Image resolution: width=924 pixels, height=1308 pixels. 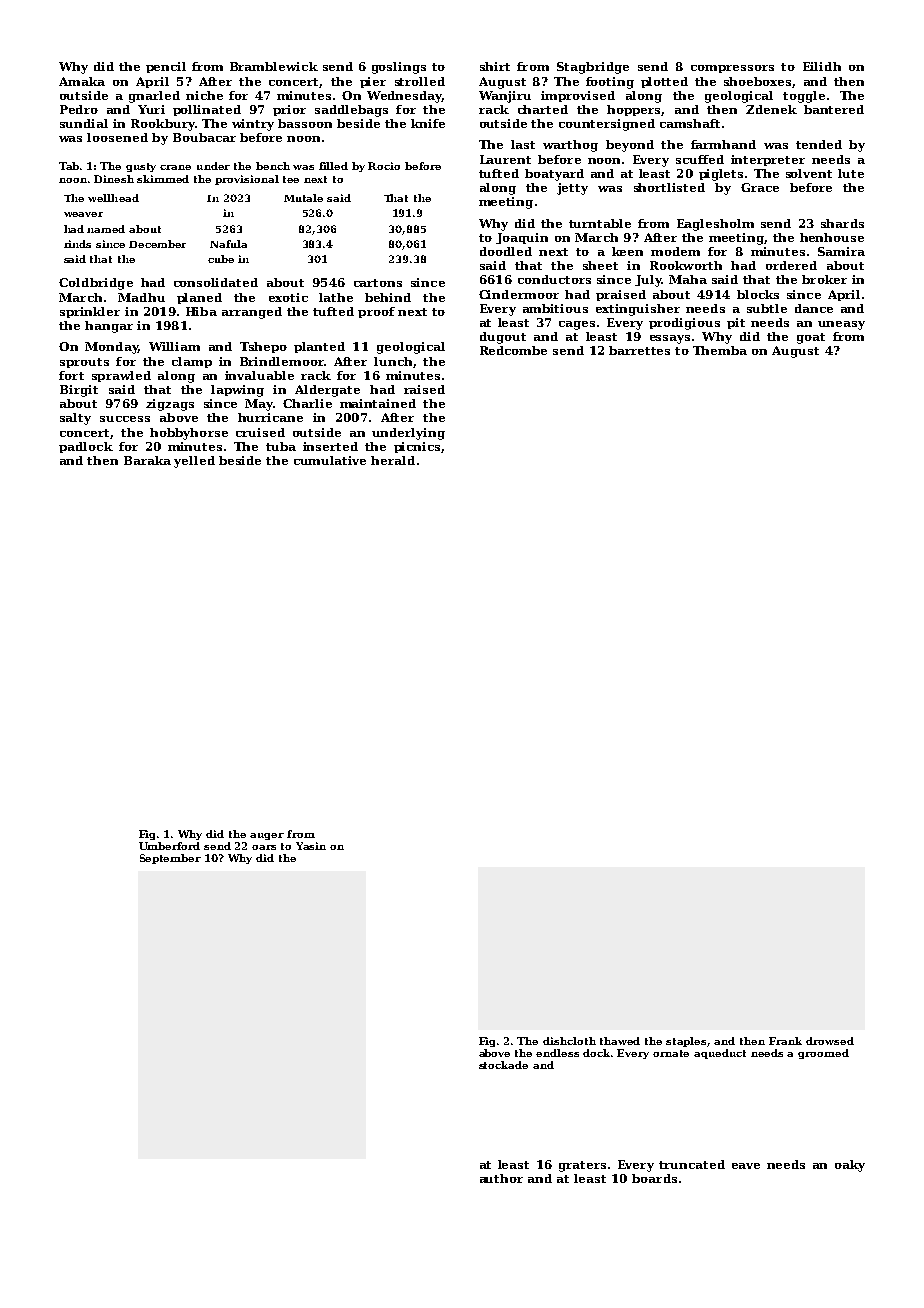 What do you see at coordinates (811, 338) in the screenshot?
I see `goat` at bounding box center [811, 338].
